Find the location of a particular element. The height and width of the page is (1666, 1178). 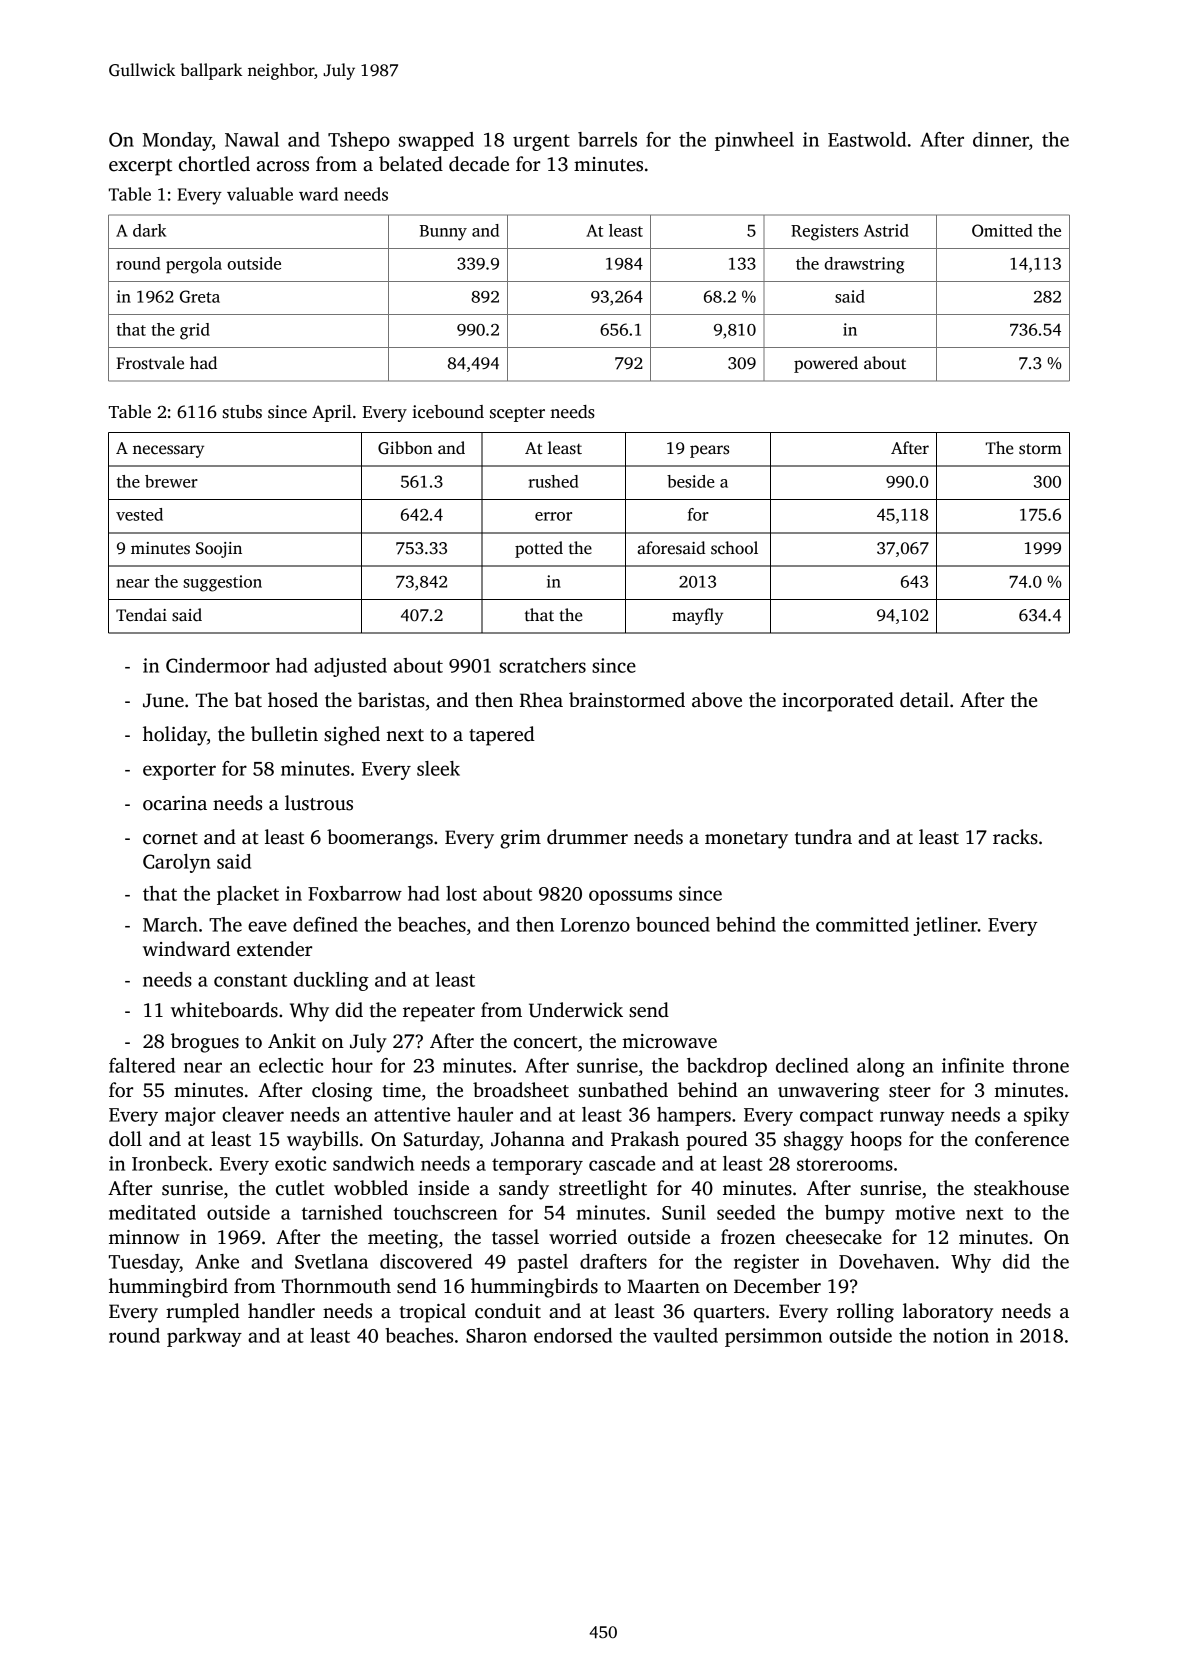

Omitted is located at coordinates (1002, 230).
